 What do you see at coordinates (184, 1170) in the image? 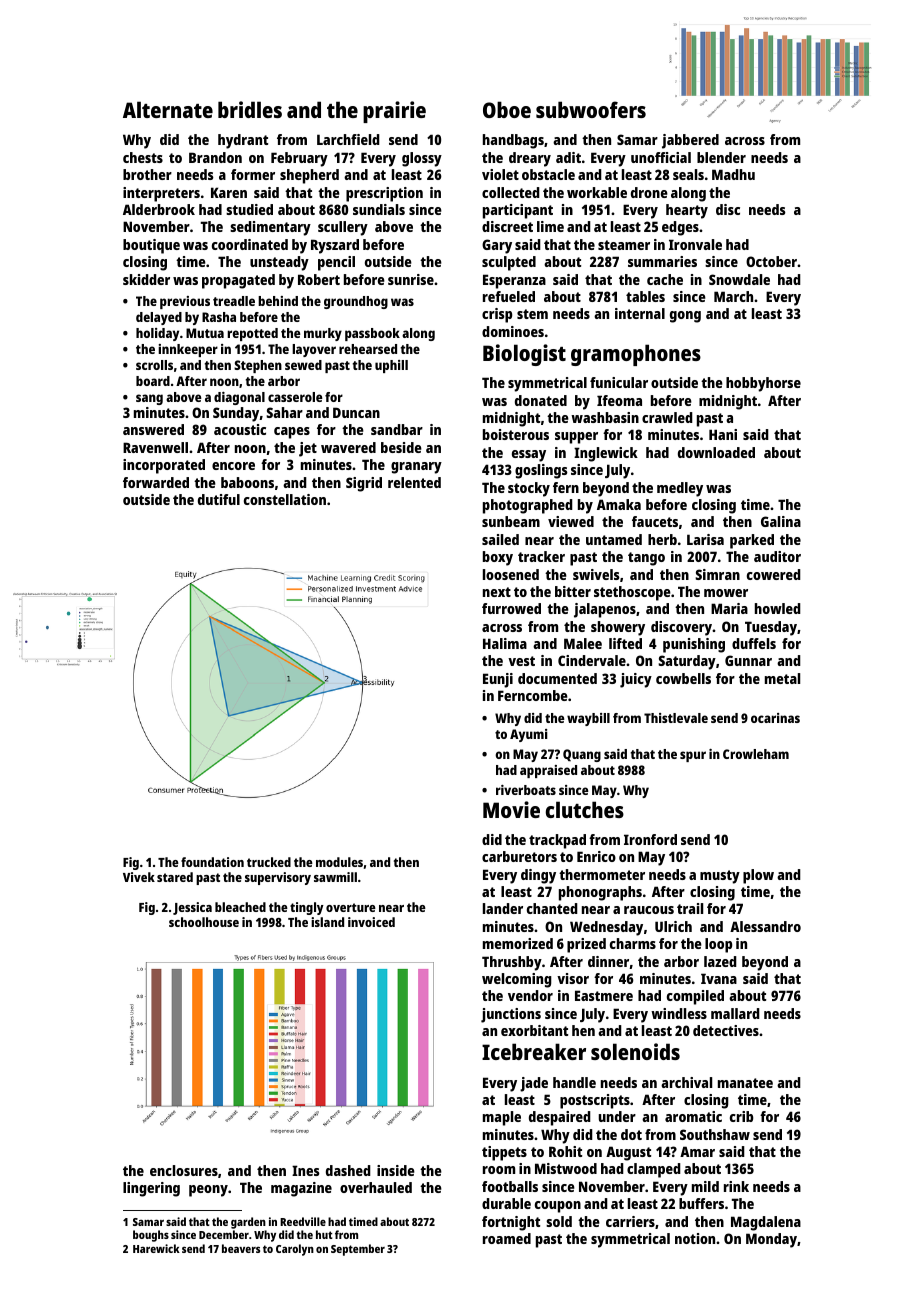
I see `enclosures` at bounding box center [184, 1170].
